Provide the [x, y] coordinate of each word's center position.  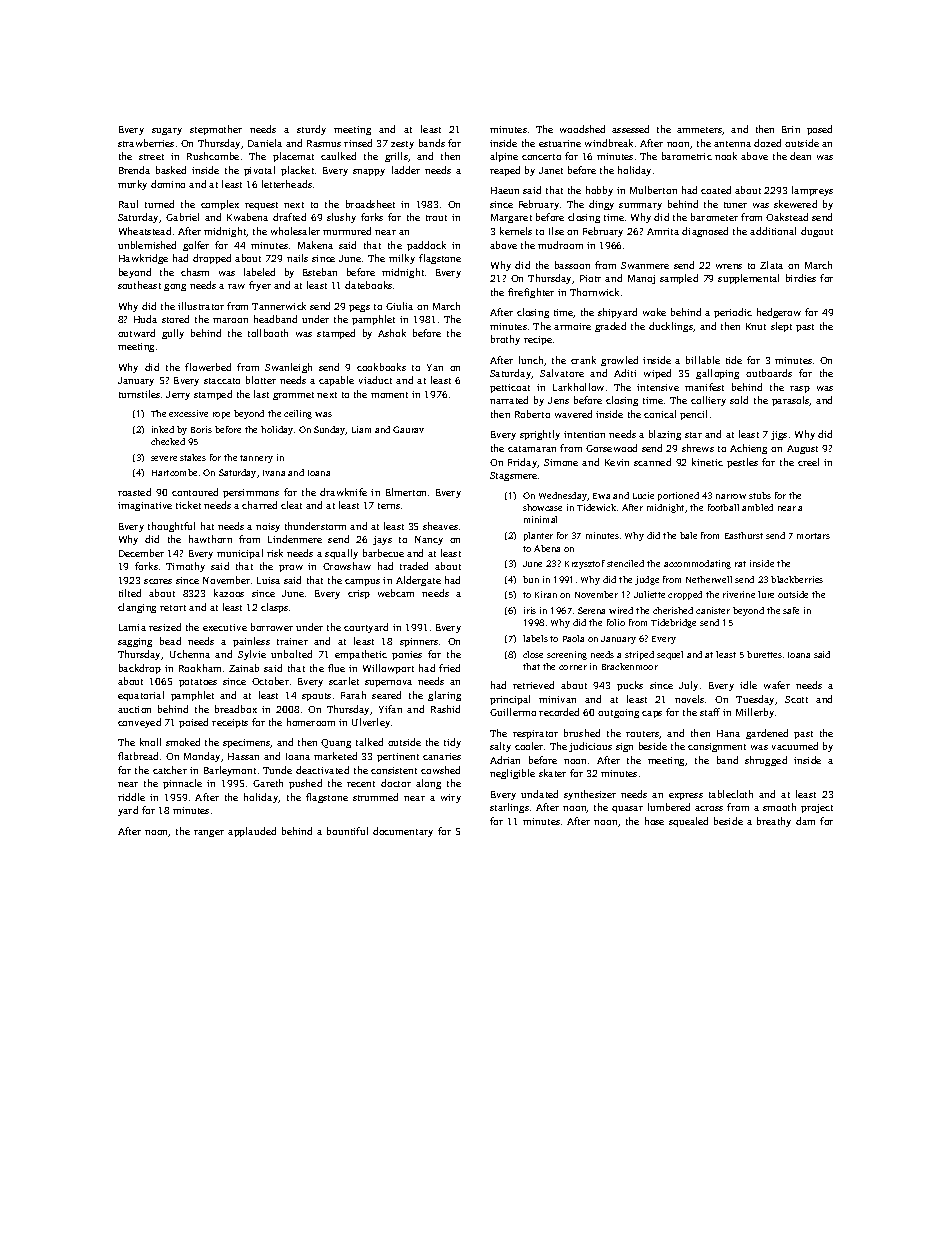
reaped [505, 171]
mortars [813, 536]
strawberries [146, 143]
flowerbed [208, 367]
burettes [764, 654]
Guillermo [513, 712]
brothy [505, 340]
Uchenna [190, 654]
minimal [540, 519]
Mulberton [653, 190]
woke [654, 312]
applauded [252, 832]
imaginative [145, 506]
